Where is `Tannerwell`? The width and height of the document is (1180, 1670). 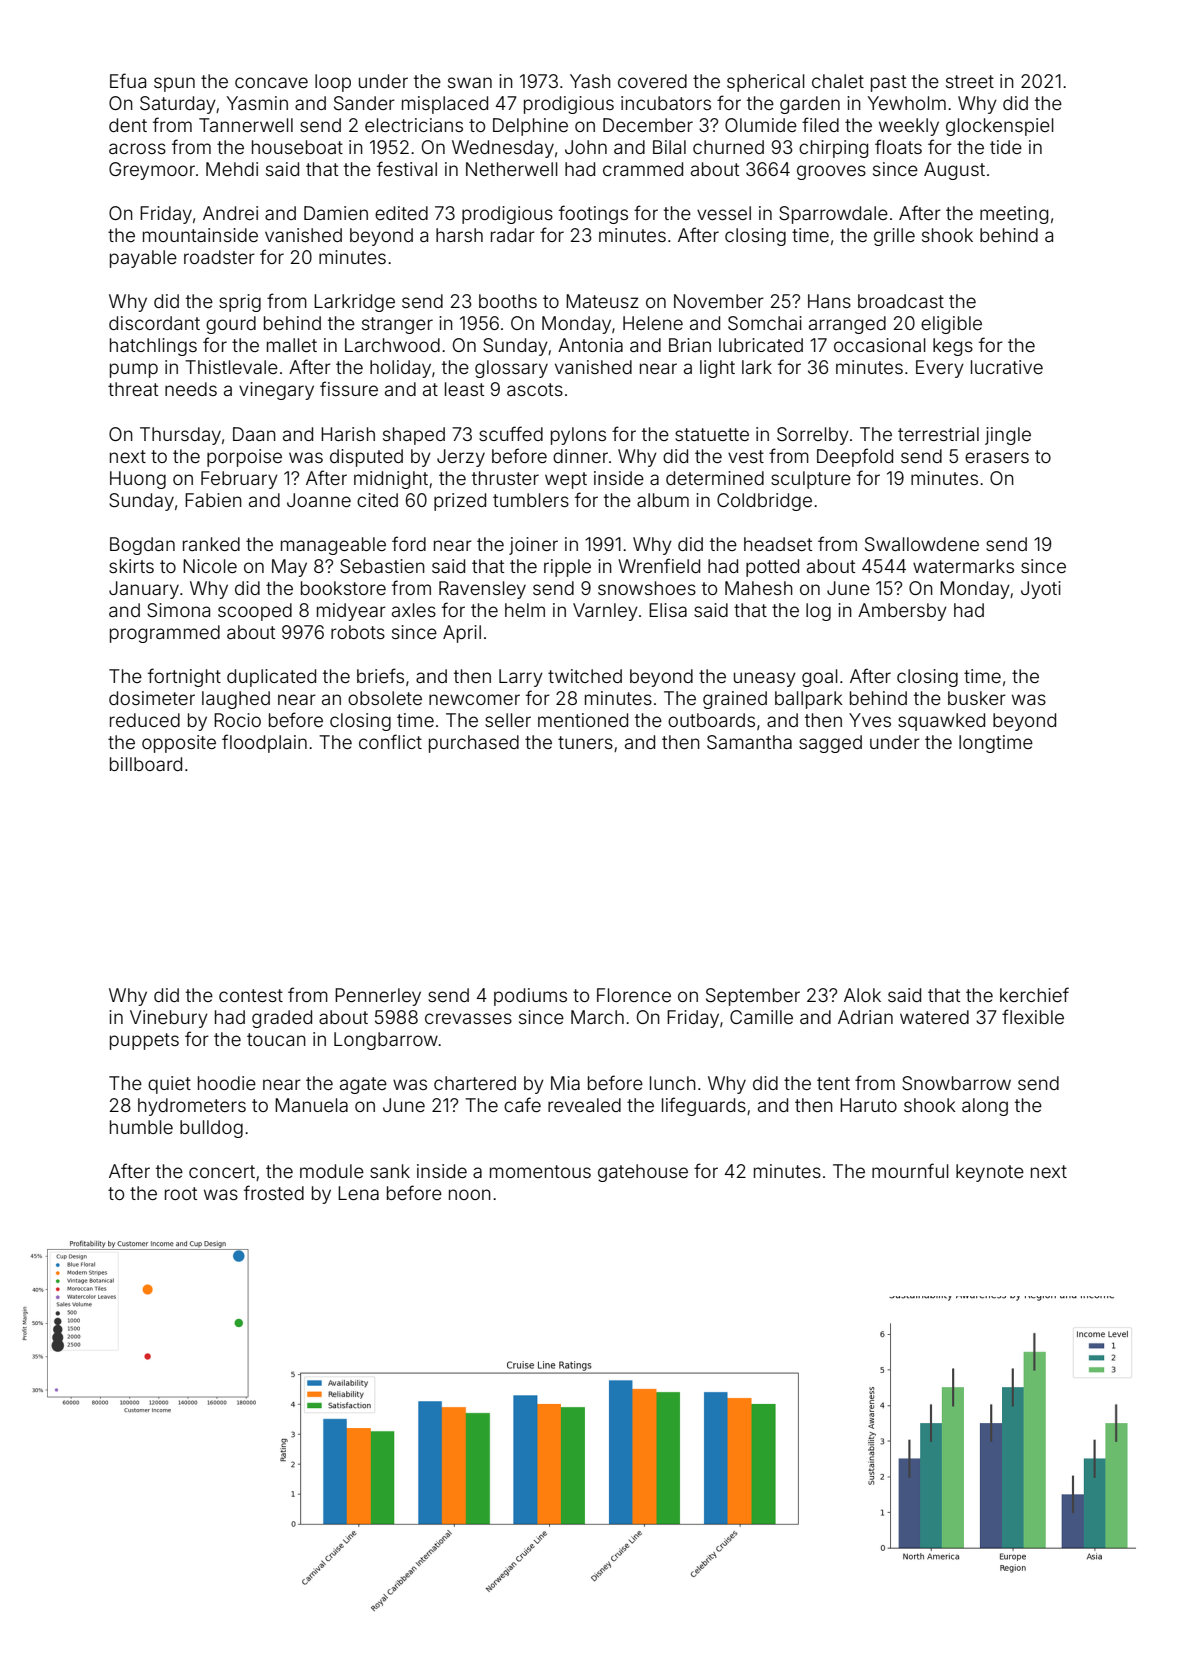 Tannerwell is located at coordinates (246, 125).
